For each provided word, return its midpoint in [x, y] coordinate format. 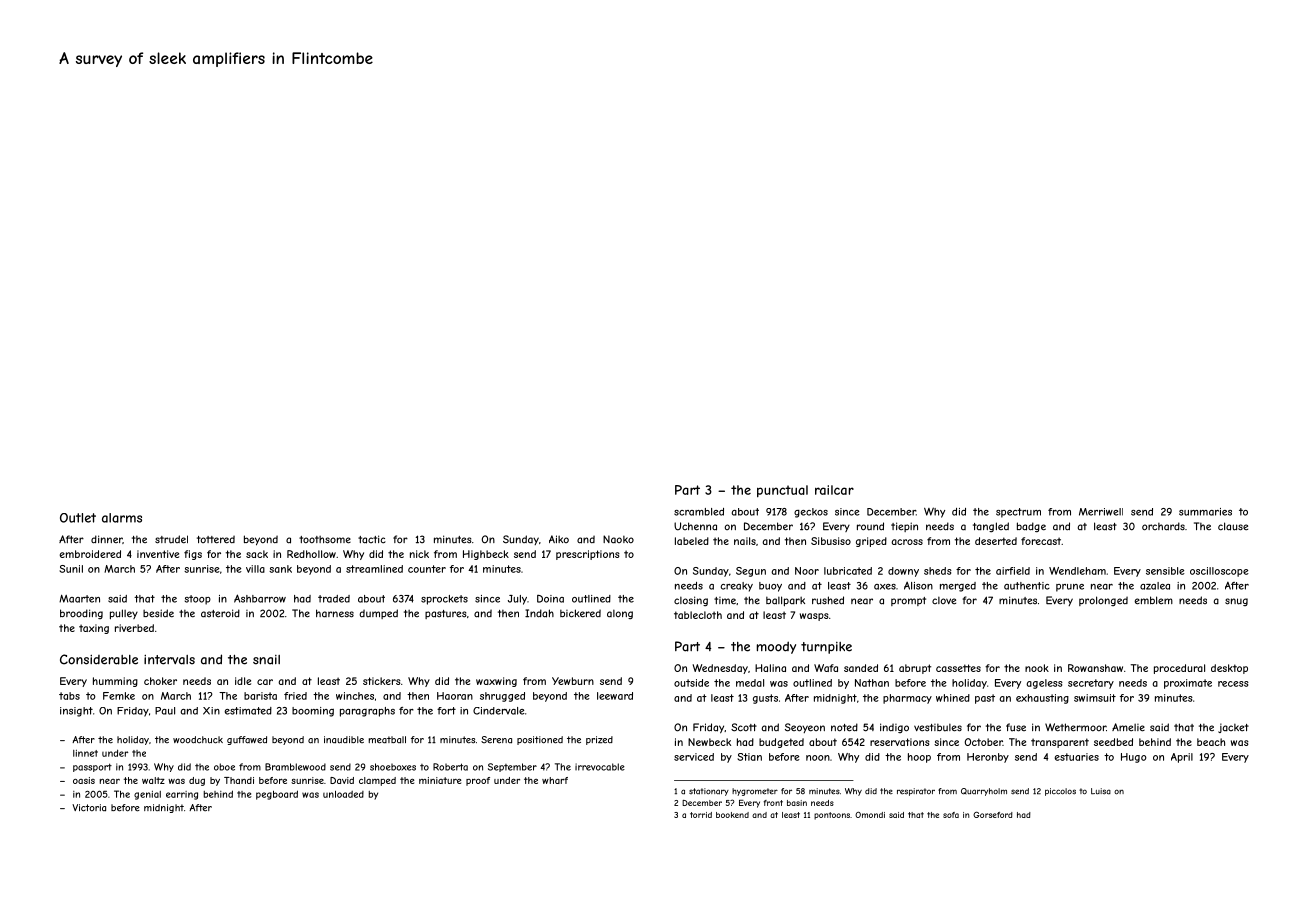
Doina [550, 599]
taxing [94, 629]
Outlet [78, 518]
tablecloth [698, 615]
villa [255, 569]
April [1182, 758]
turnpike [826, 648]
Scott [744, 727]
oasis [84, 780]
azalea [1155, 586]
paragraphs [367, 712]
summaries [1205, 512]
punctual [782, 491]
